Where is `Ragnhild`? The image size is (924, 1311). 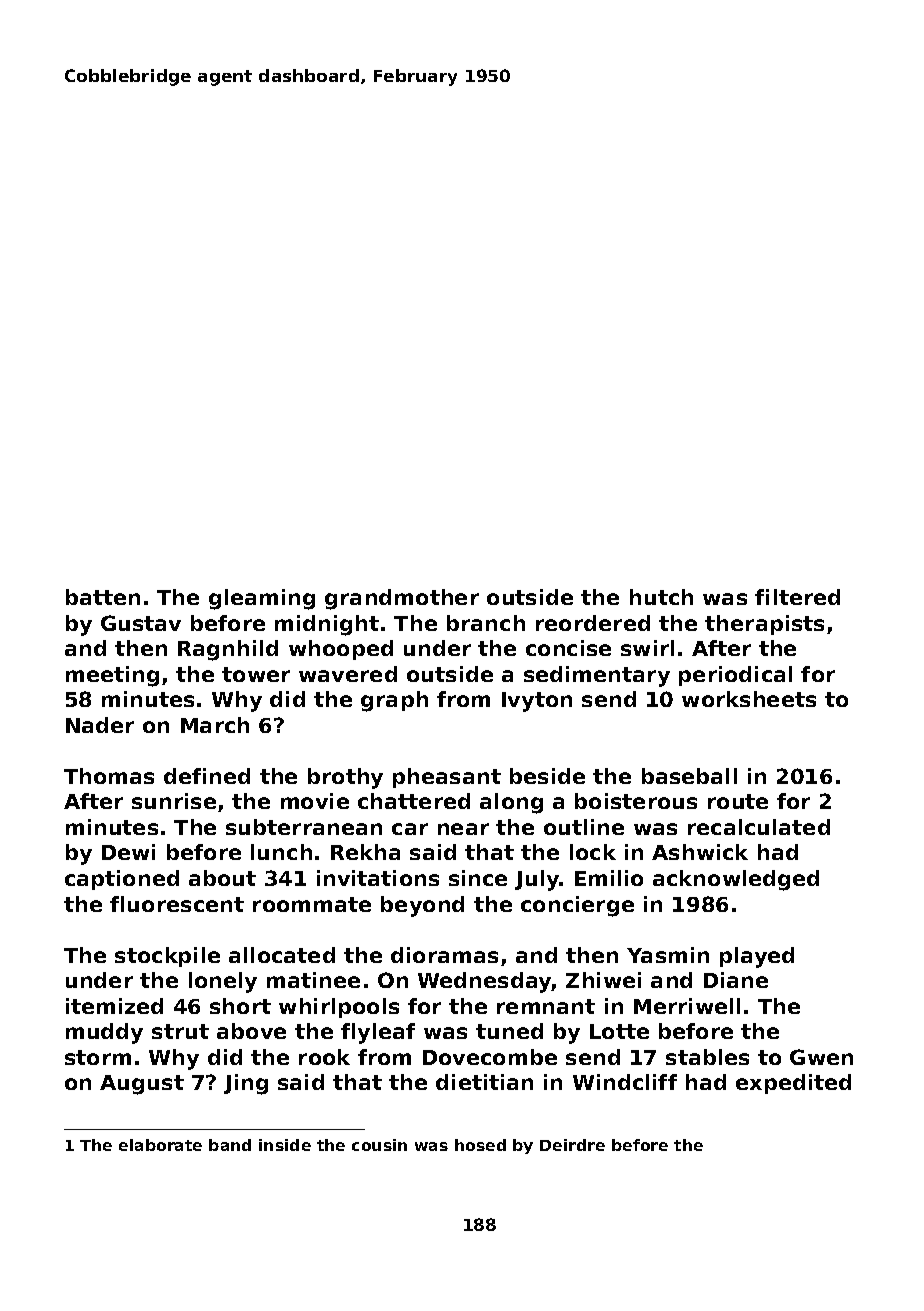 Ragnhild is located at coordinates (228, 650).
